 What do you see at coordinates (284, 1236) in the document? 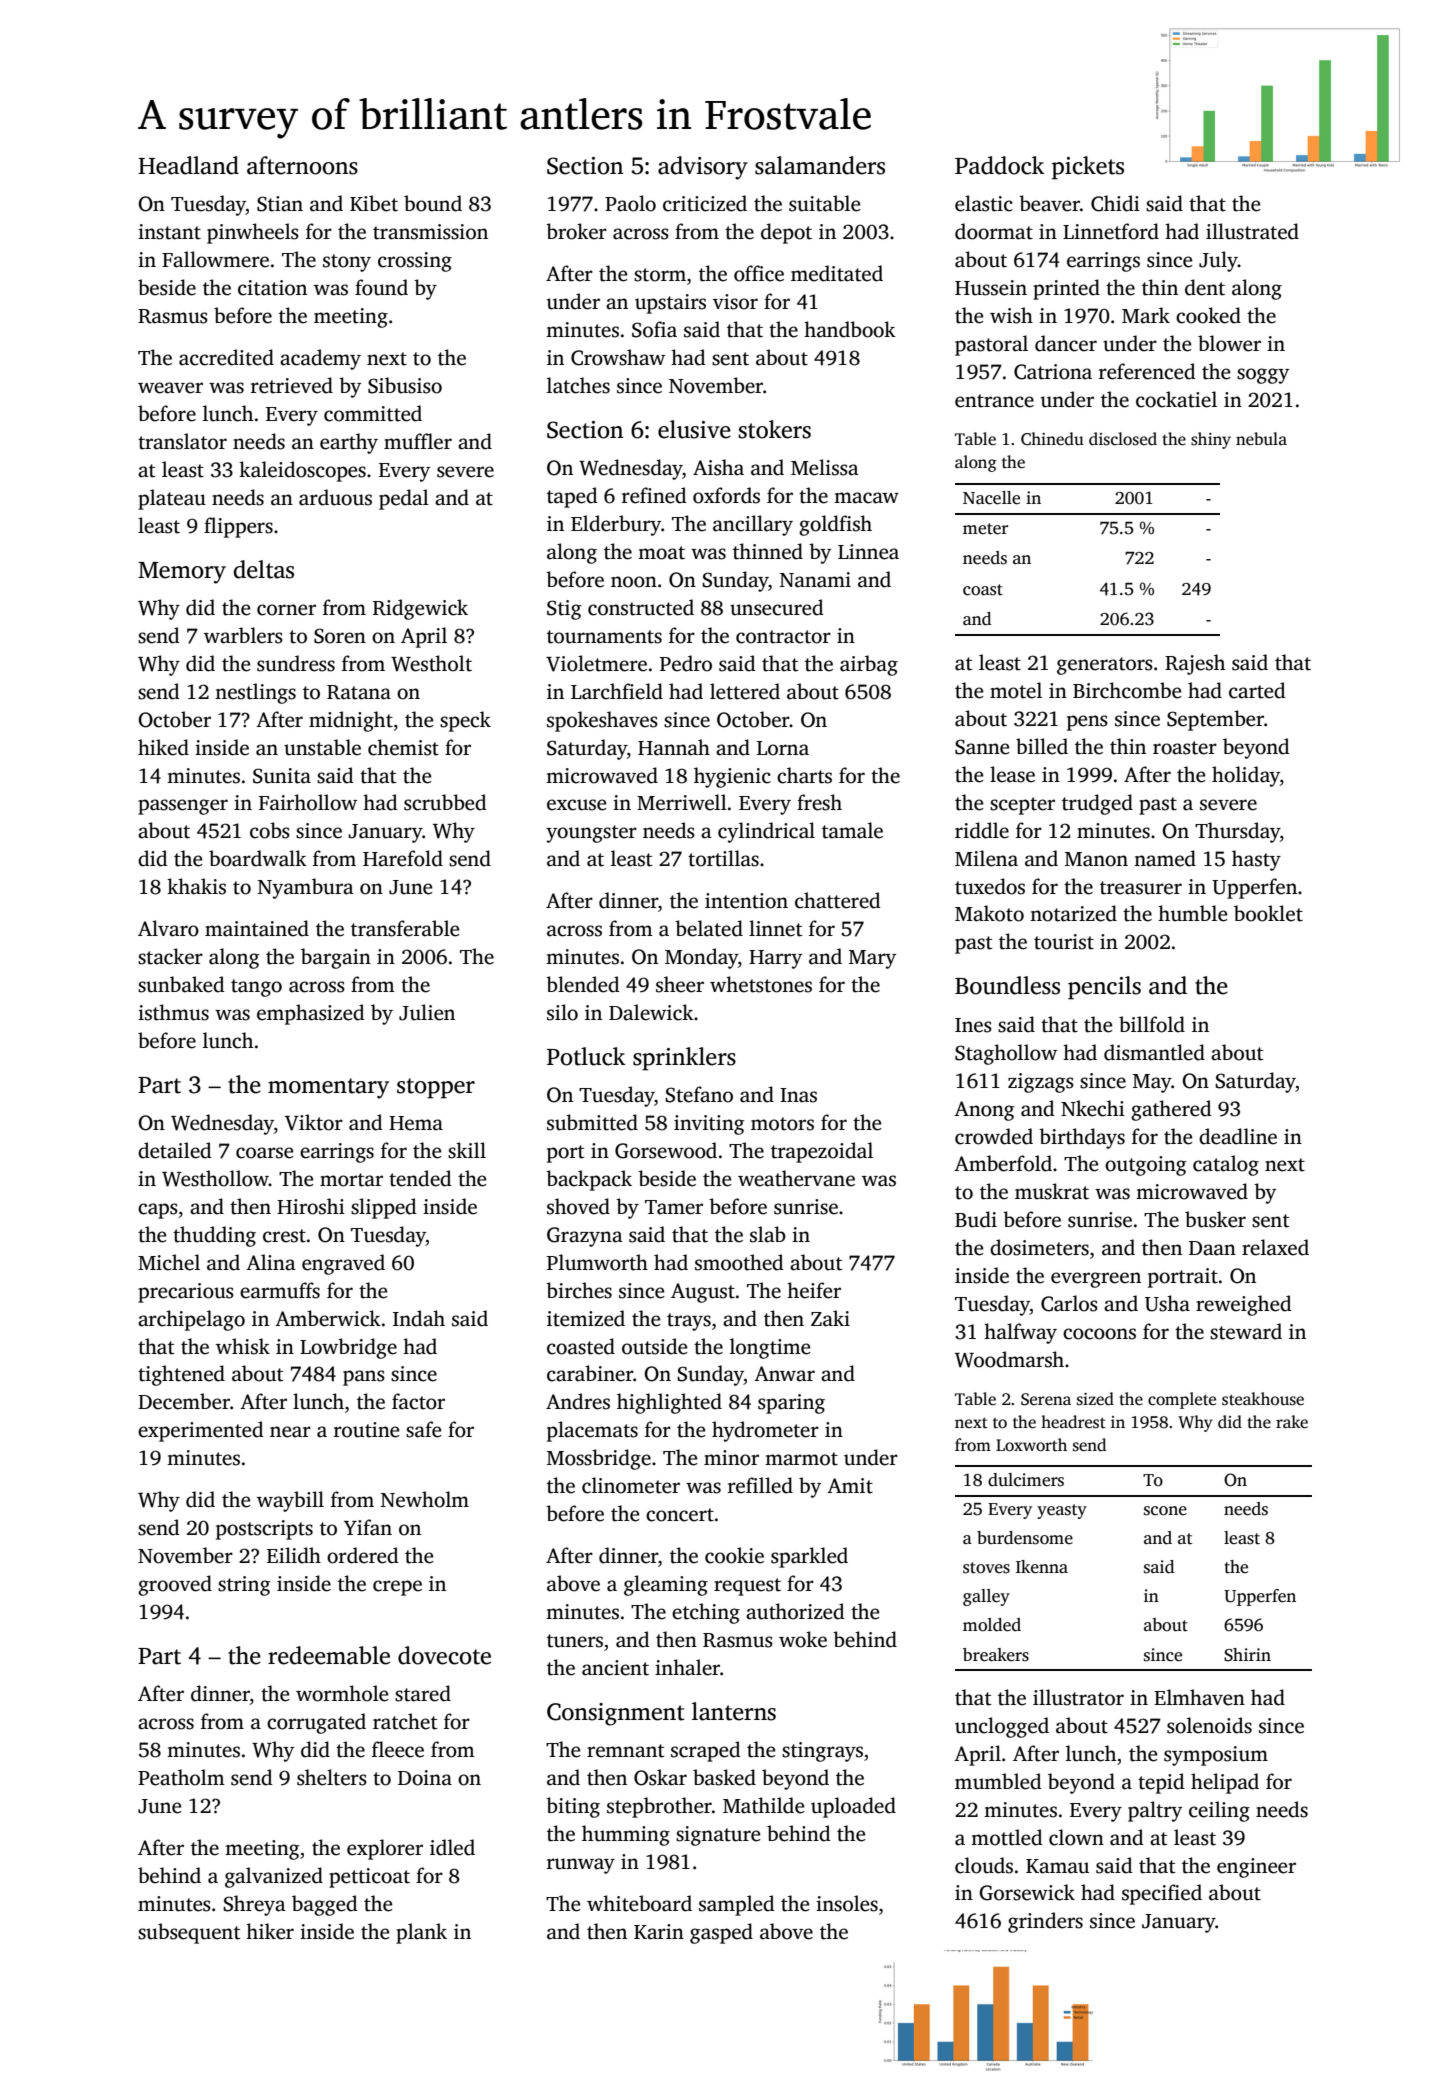
I see `crest` at bounding box center [284, 1236].
